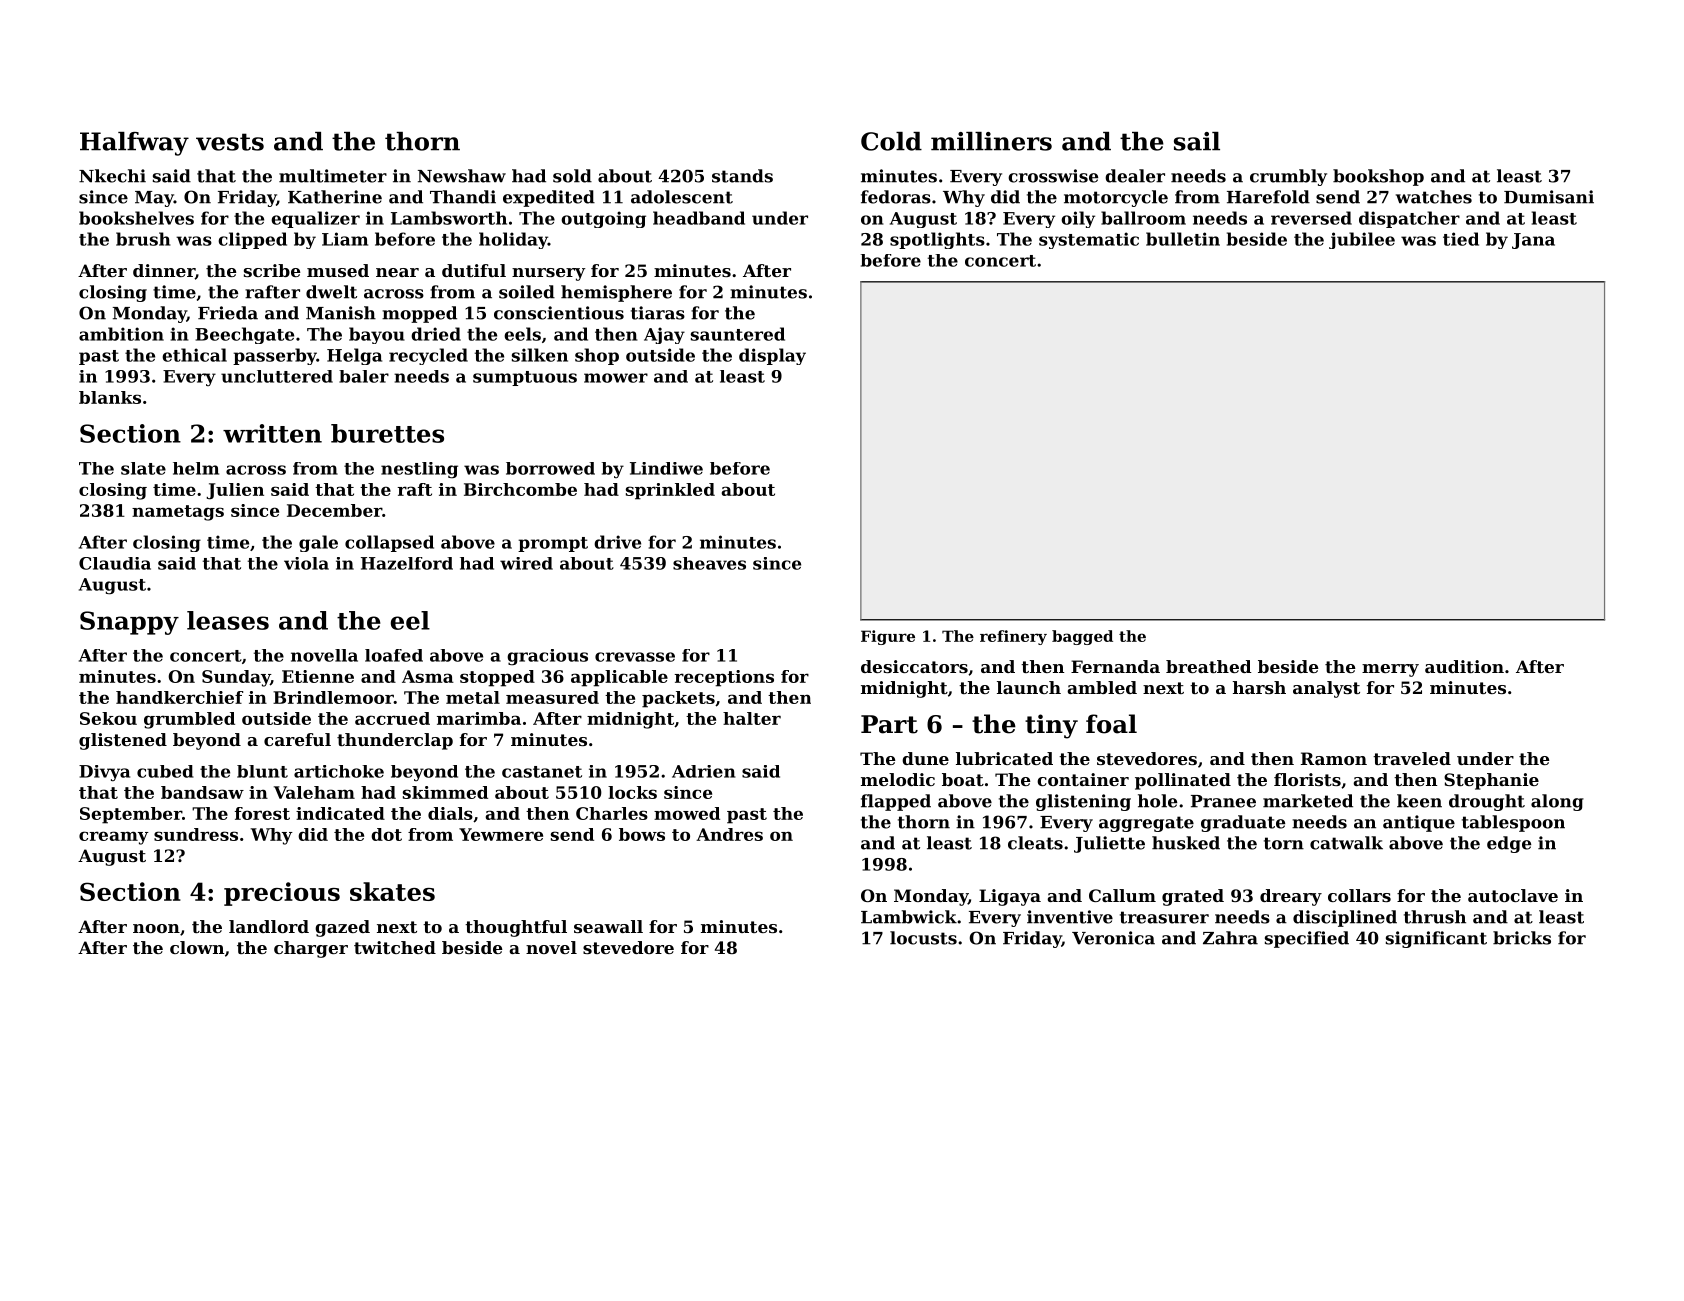 This image has height=1301, width=1684. I want to click on refinery, so click(1013, 637).
